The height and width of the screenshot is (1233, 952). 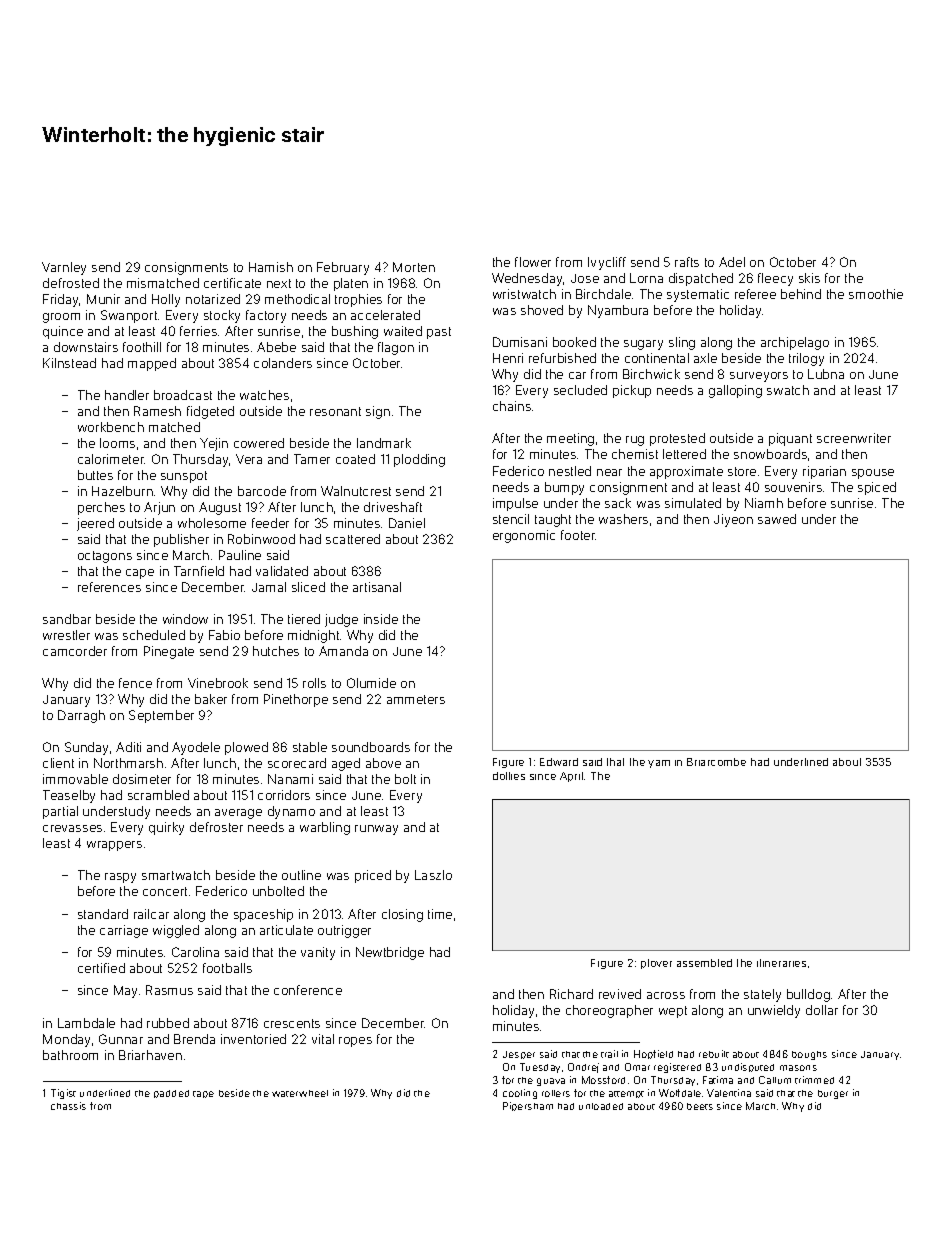 I want to click on Ayodele, so click(x=196, y=748).
